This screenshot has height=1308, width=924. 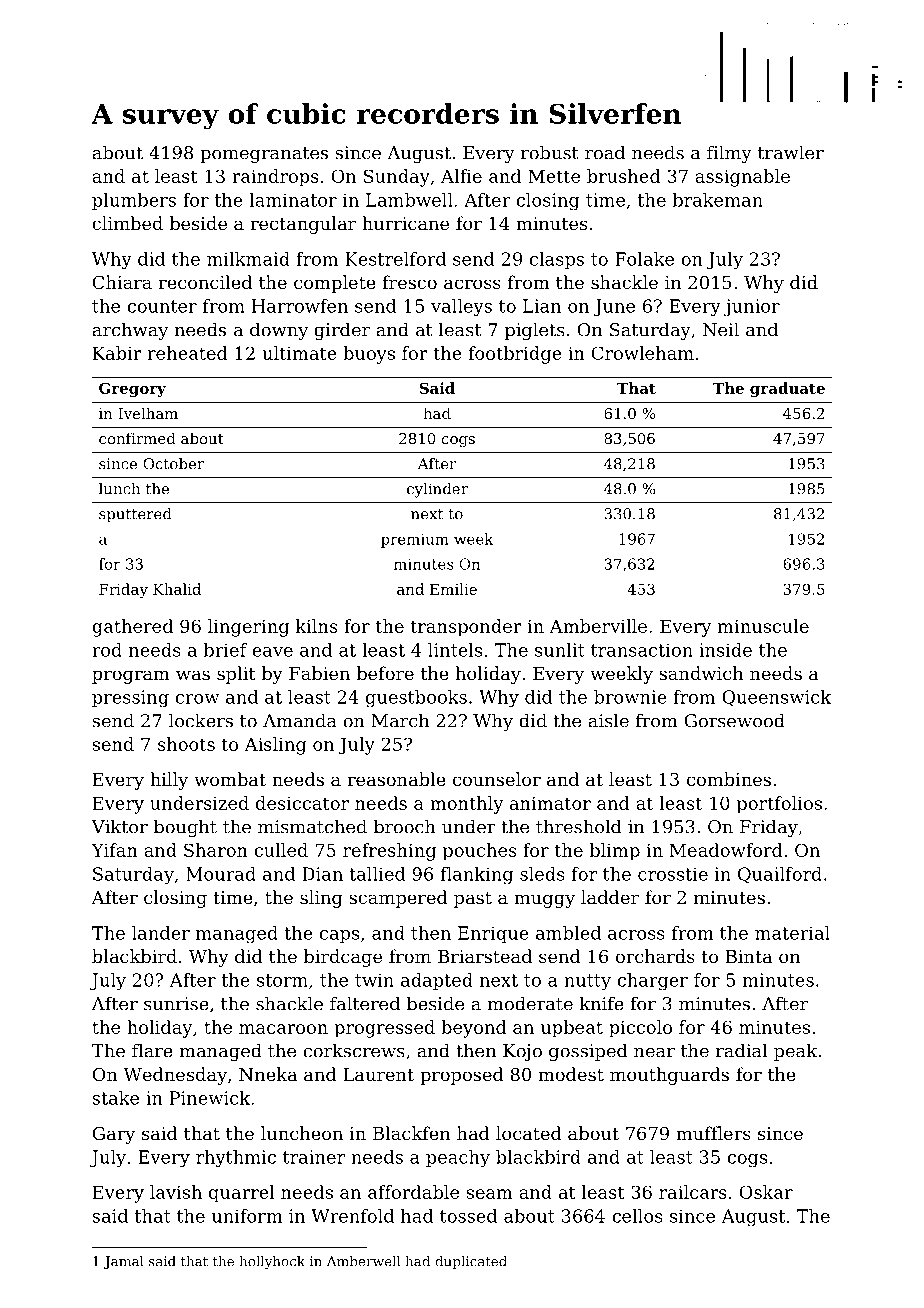 I want to click on sunrise, so click(x=176, y=1004).
